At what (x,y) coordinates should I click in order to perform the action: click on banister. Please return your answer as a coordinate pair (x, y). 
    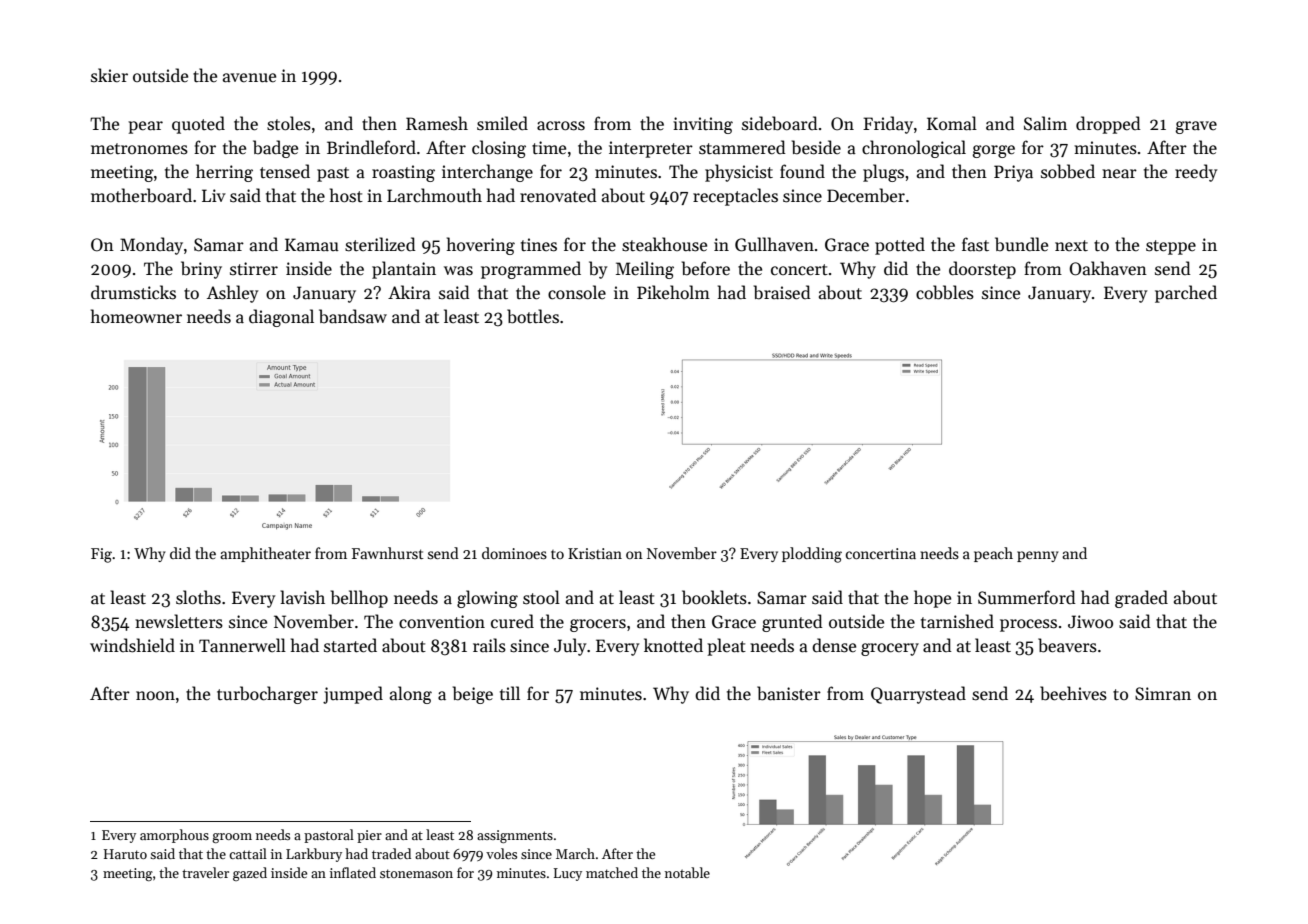
    Looking at the image, I should click on (789, 693).
